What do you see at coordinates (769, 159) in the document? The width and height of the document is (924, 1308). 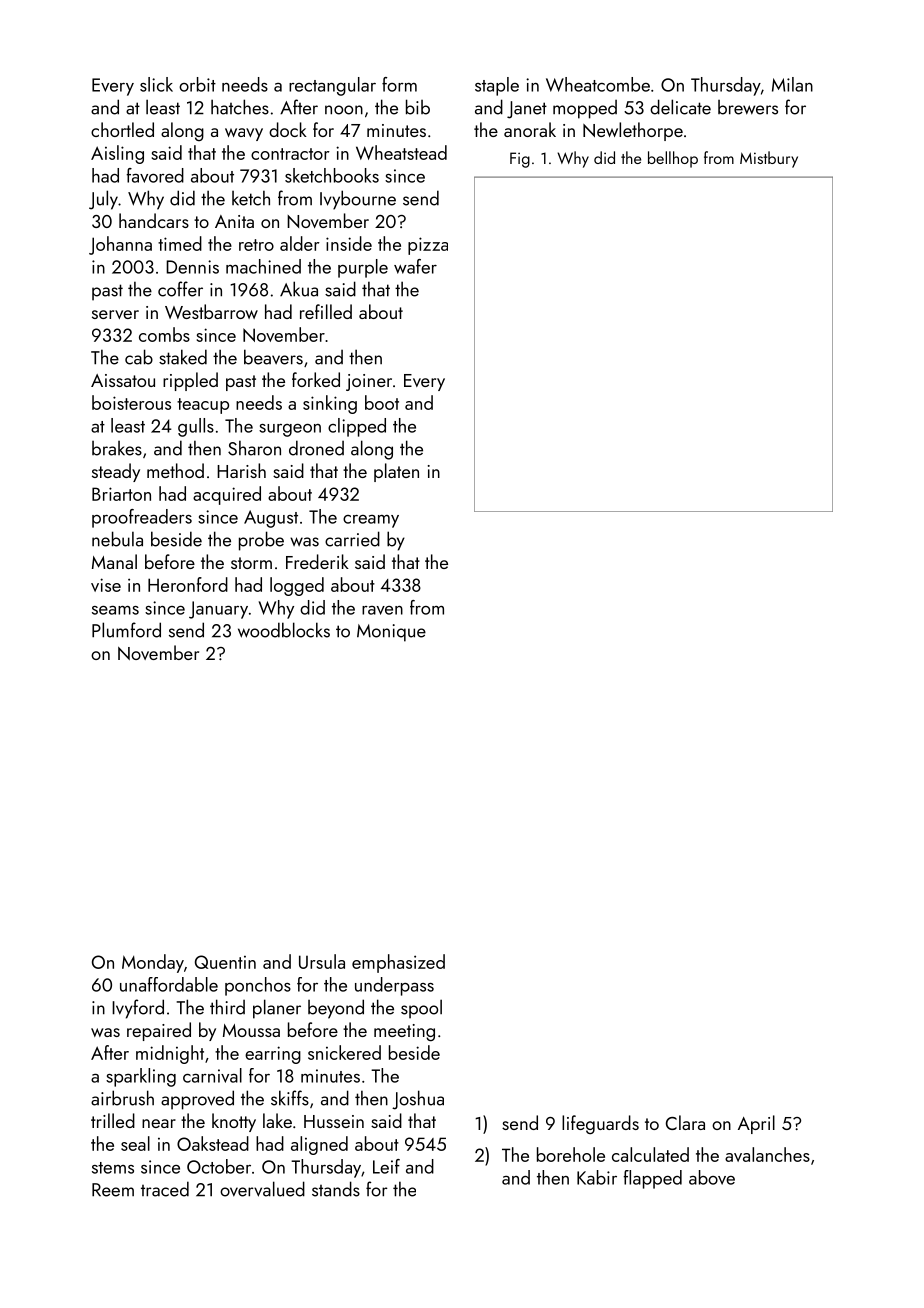 I see `Mistbury` at bounding box center [769, 159].
